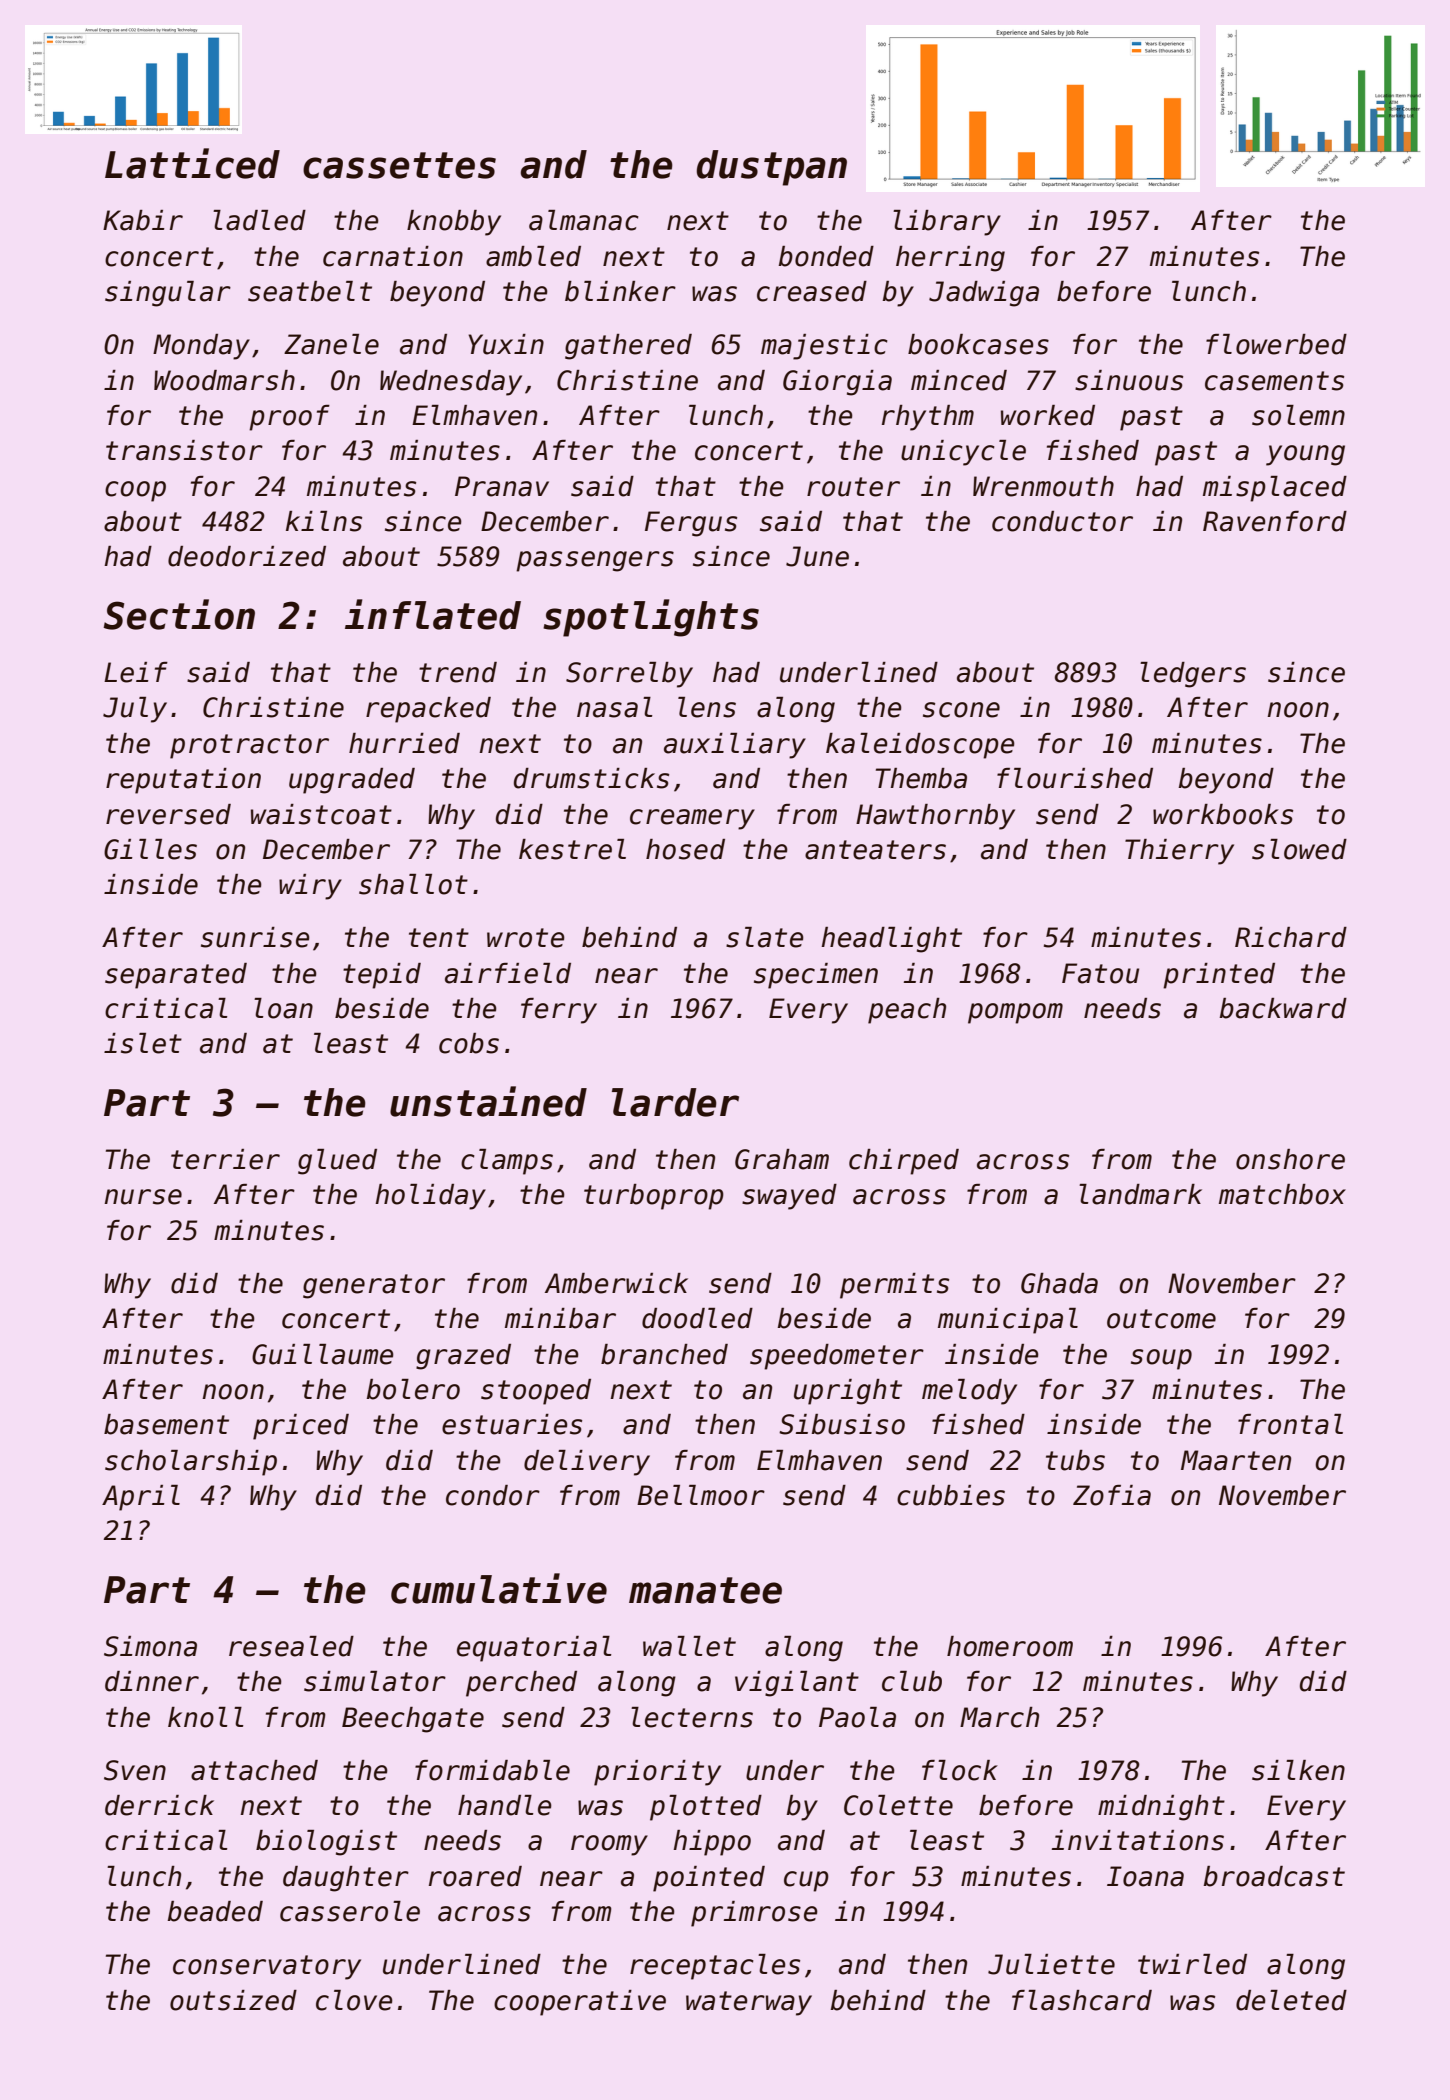 Image resolution: width=1450 pixels, height=2100 pixels. Describe the element at coordinates (1282, 1194) in the screenshot. I see `matchbox` at that location.
